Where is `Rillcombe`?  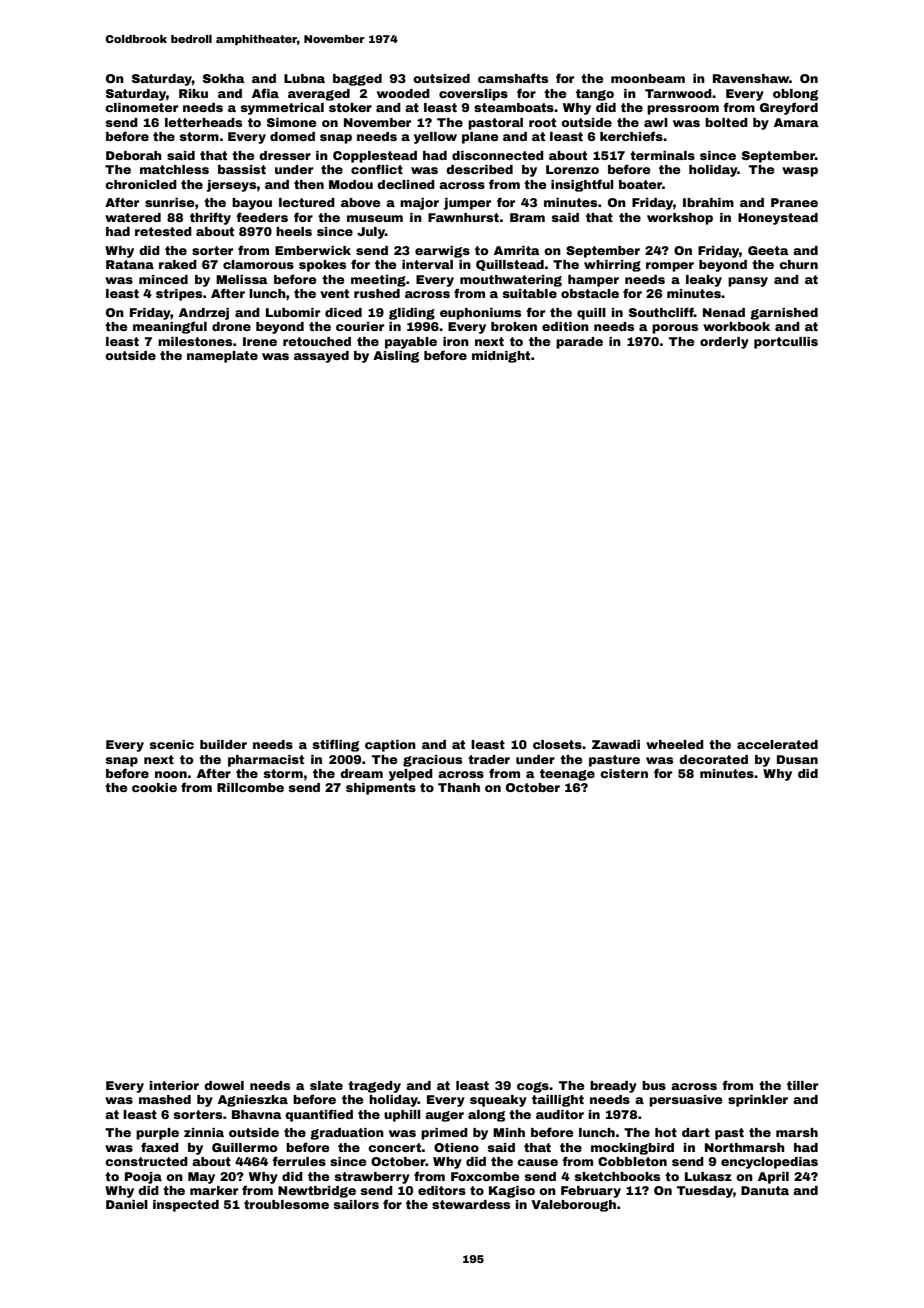 Rillcombe is located at coordinates (250, 787).
